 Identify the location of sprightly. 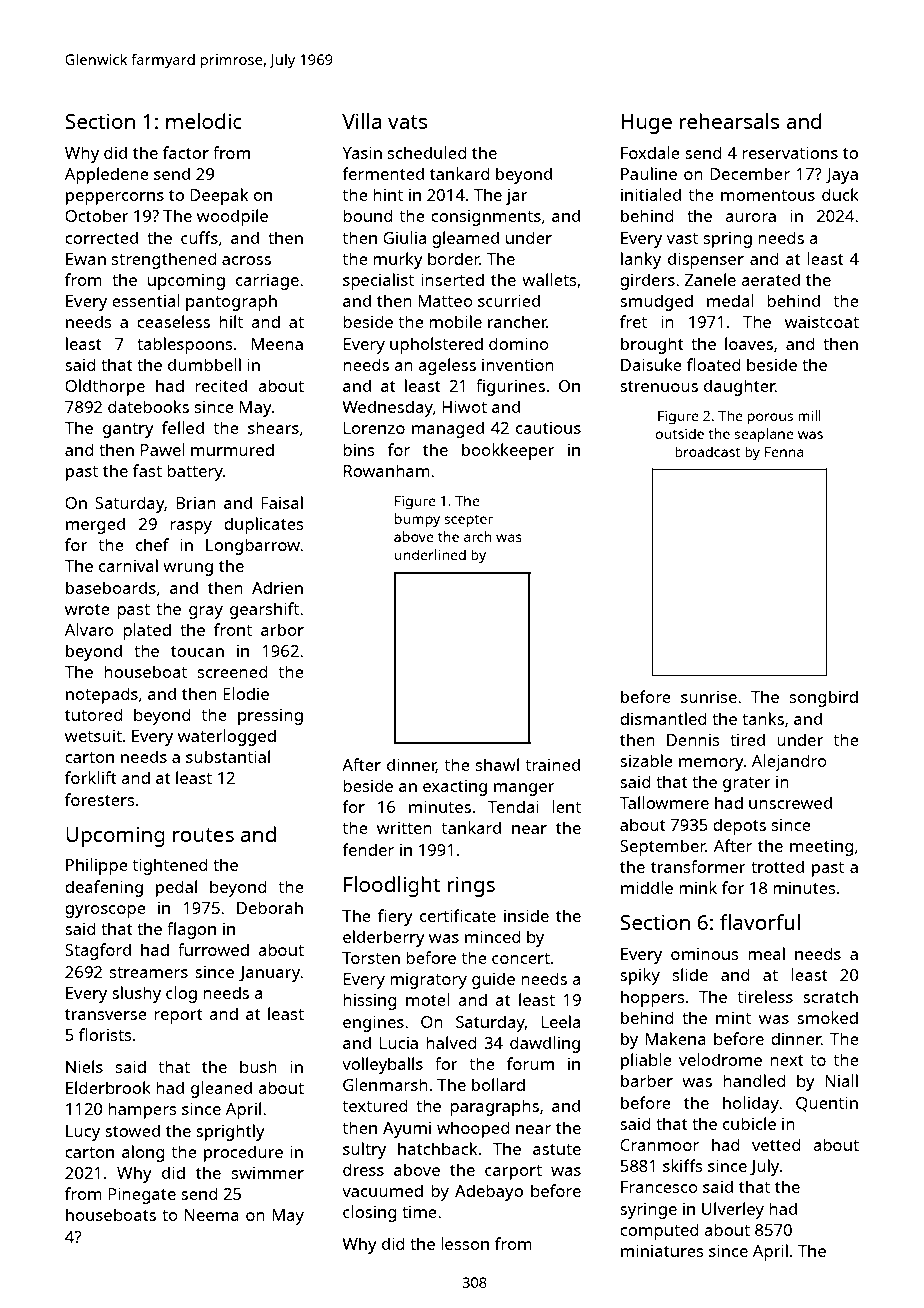
(230, 1132).
